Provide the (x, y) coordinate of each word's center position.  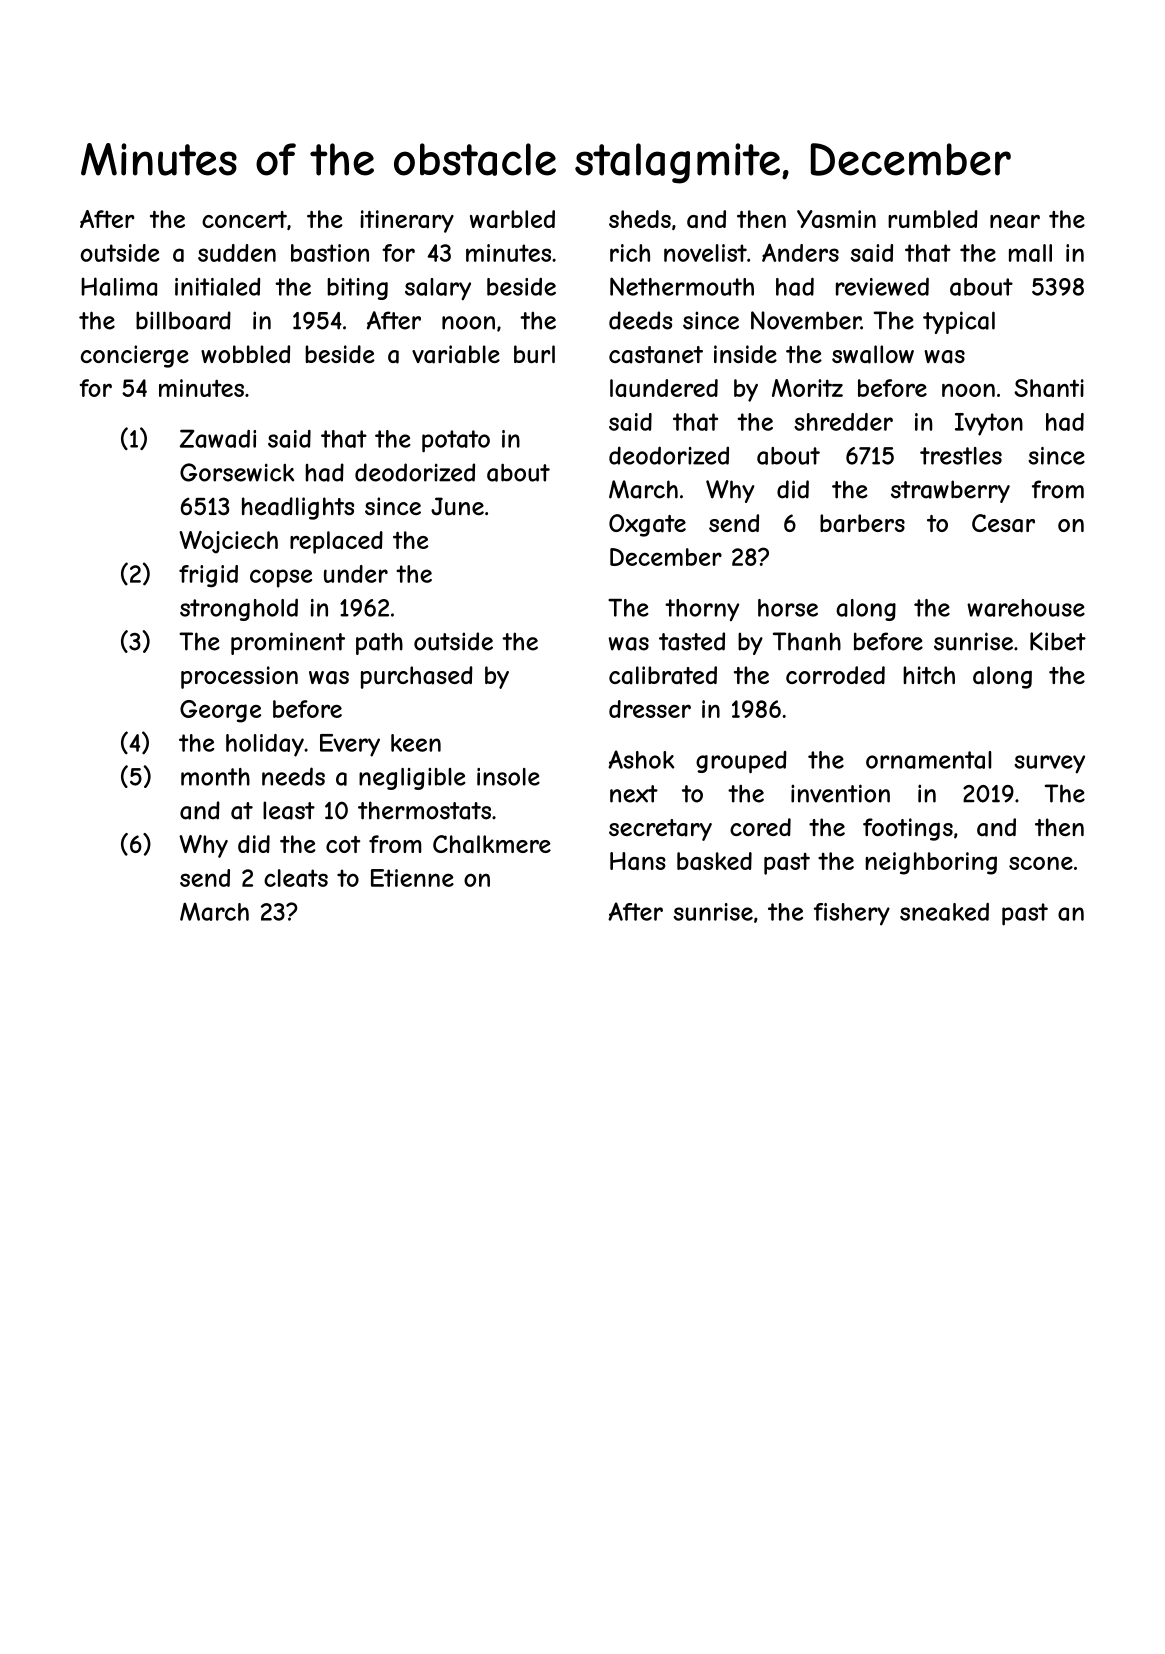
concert (244, 219)
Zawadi (218, 438)
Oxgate (647, 525)
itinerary (407, 221)
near (1015, 221)
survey (1049, 764)
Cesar (1003, 523)
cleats (296, 878)
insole (508, 777)
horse (788, 608)
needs (293, 776)
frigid (208, 576)
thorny (702, 610)
